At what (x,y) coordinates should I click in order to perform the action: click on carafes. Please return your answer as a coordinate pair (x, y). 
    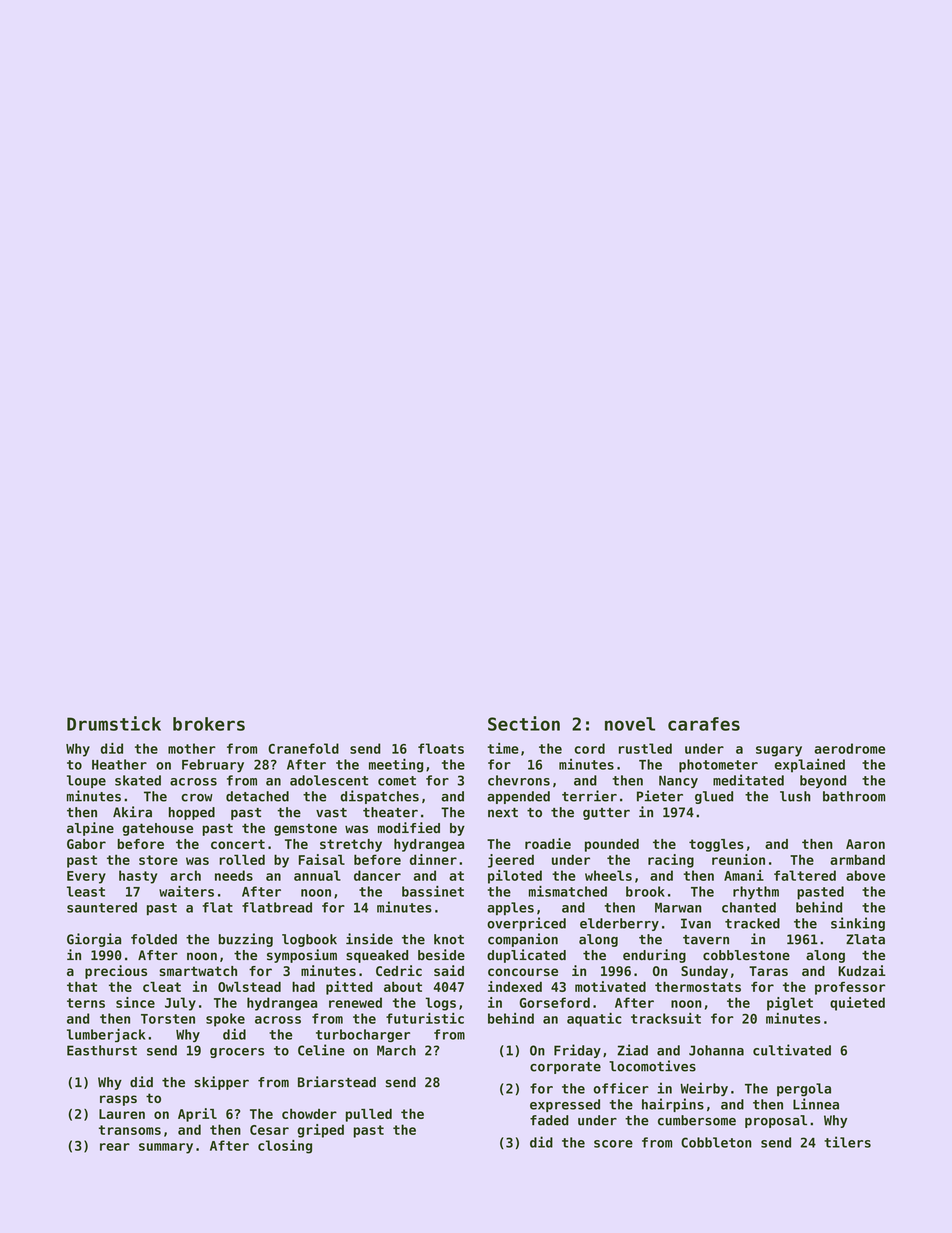
    Looking at the image, I should click on (704, 724).
